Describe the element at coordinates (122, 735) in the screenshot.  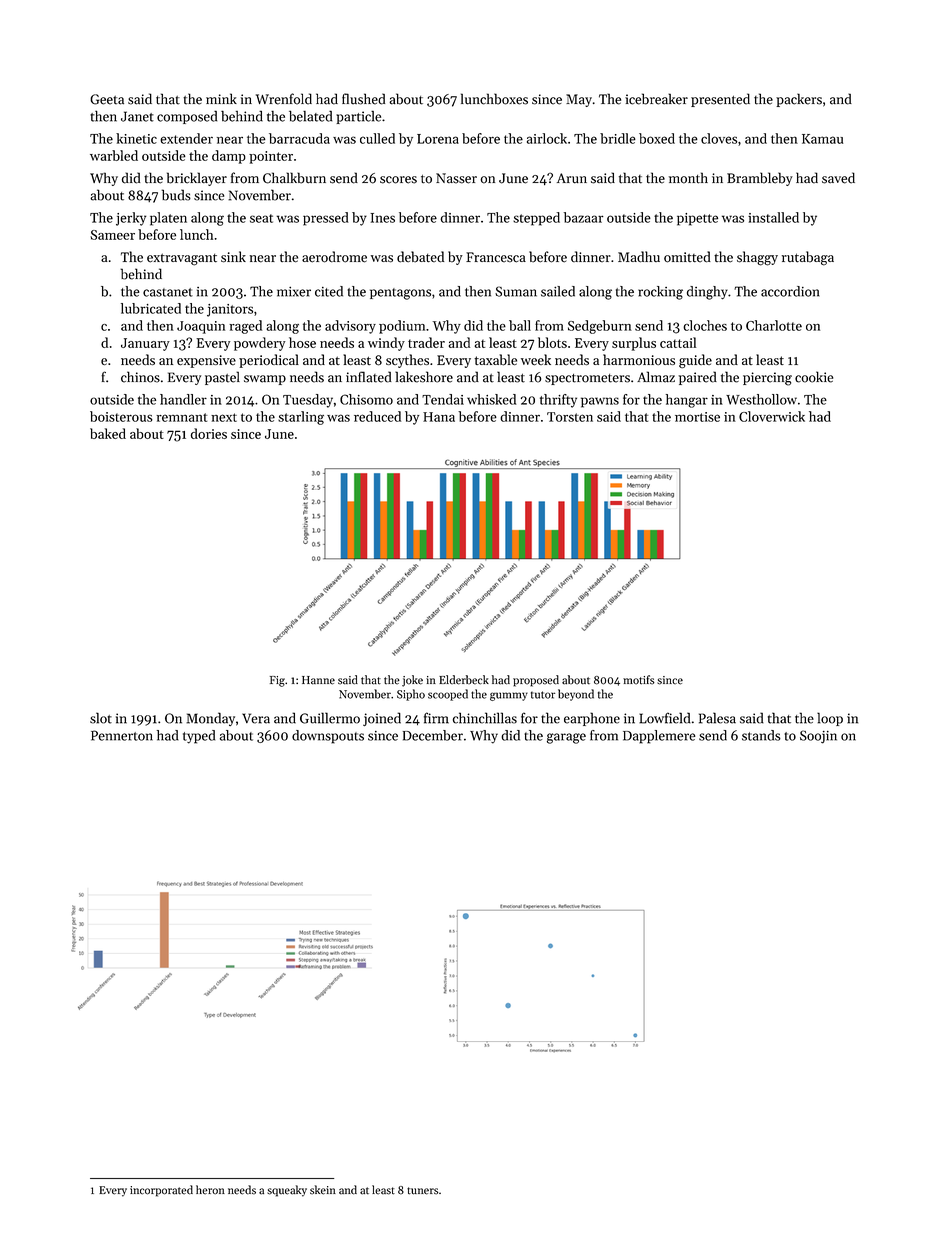
I see `Pennerton` at that location.
